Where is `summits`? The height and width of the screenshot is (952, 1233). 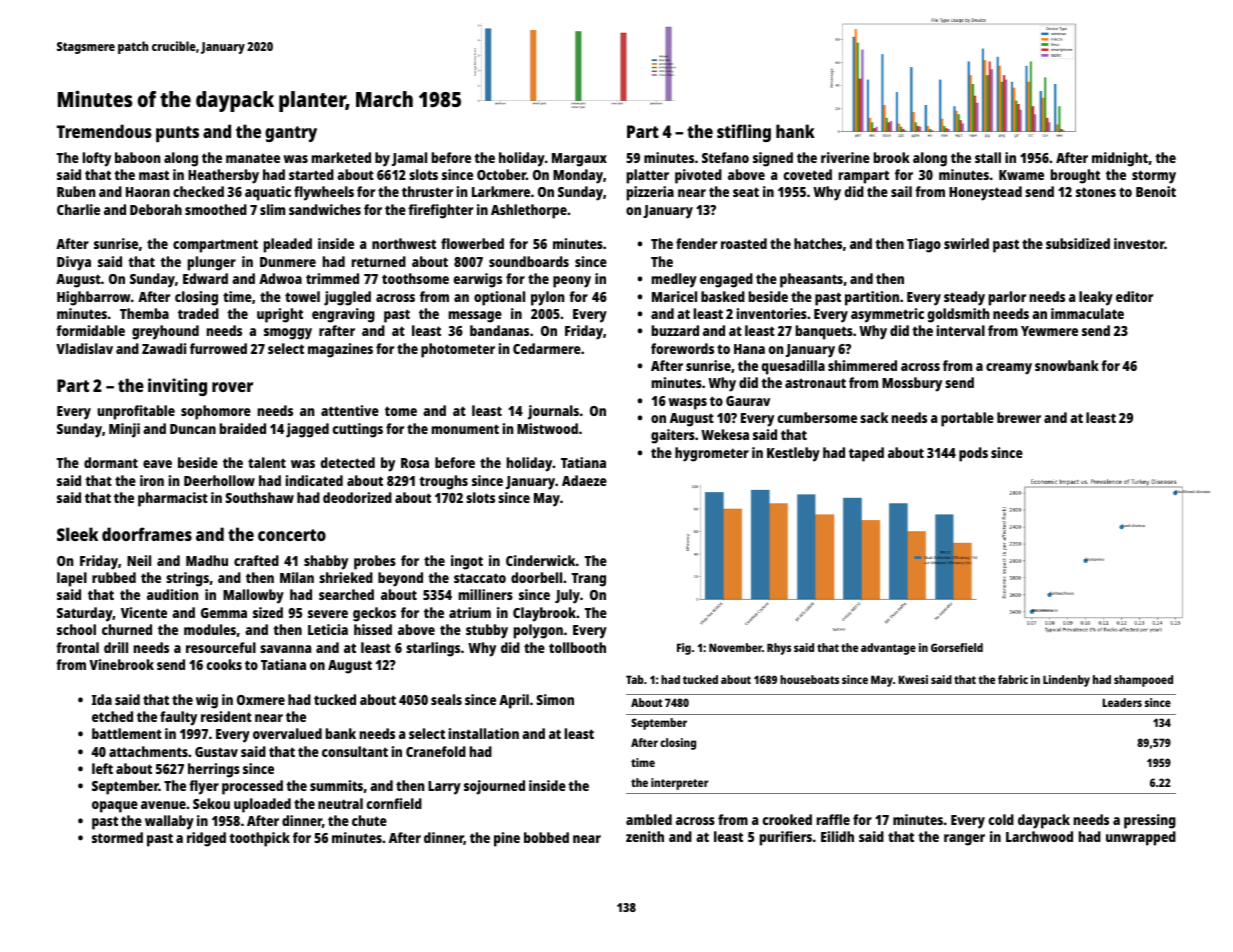
summits is located at coordinates (336, 785).
